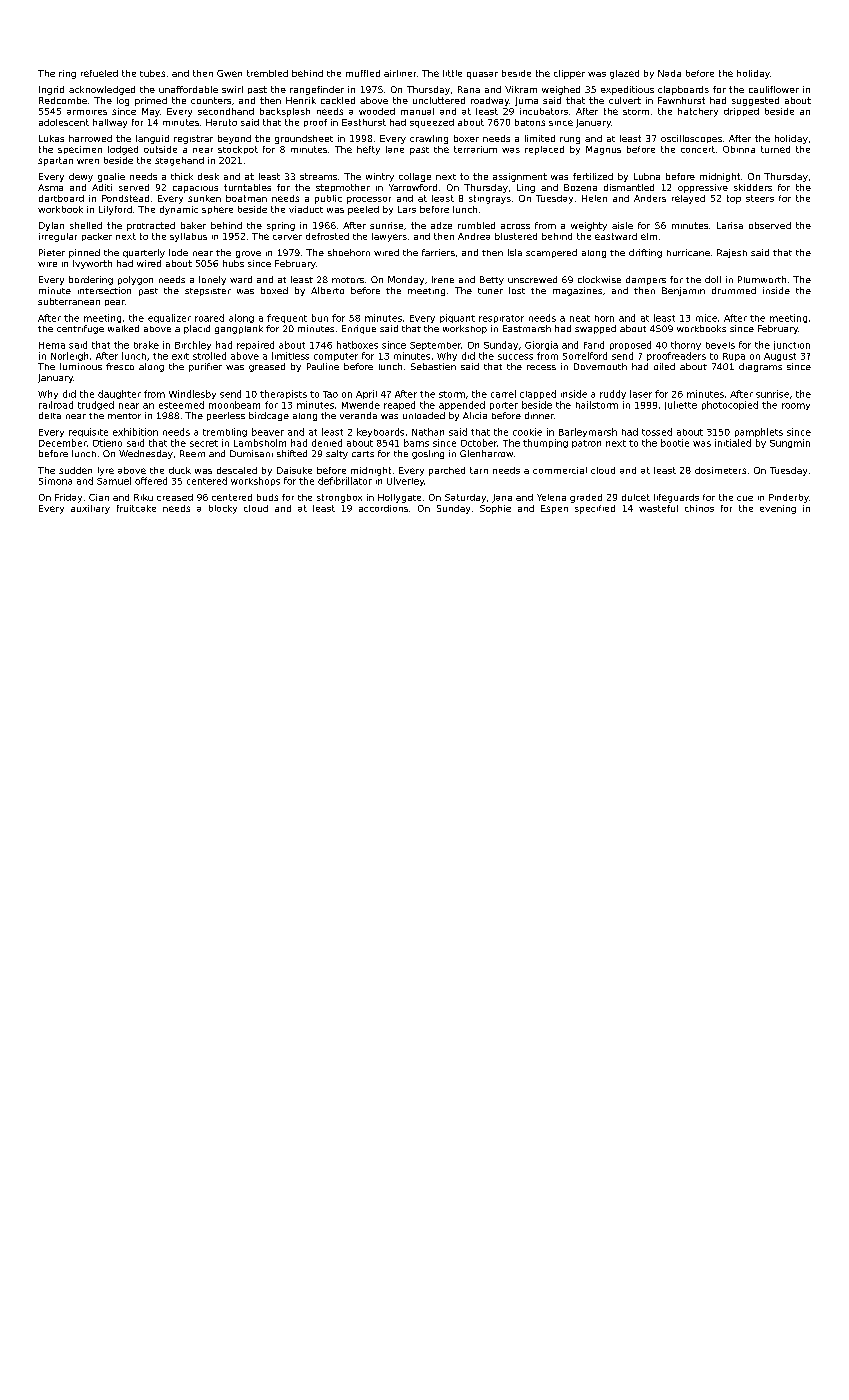 The image size is (849, 1400). Describe the element at coordinates (669, 73) in the page. I see `Nada` at that location.
